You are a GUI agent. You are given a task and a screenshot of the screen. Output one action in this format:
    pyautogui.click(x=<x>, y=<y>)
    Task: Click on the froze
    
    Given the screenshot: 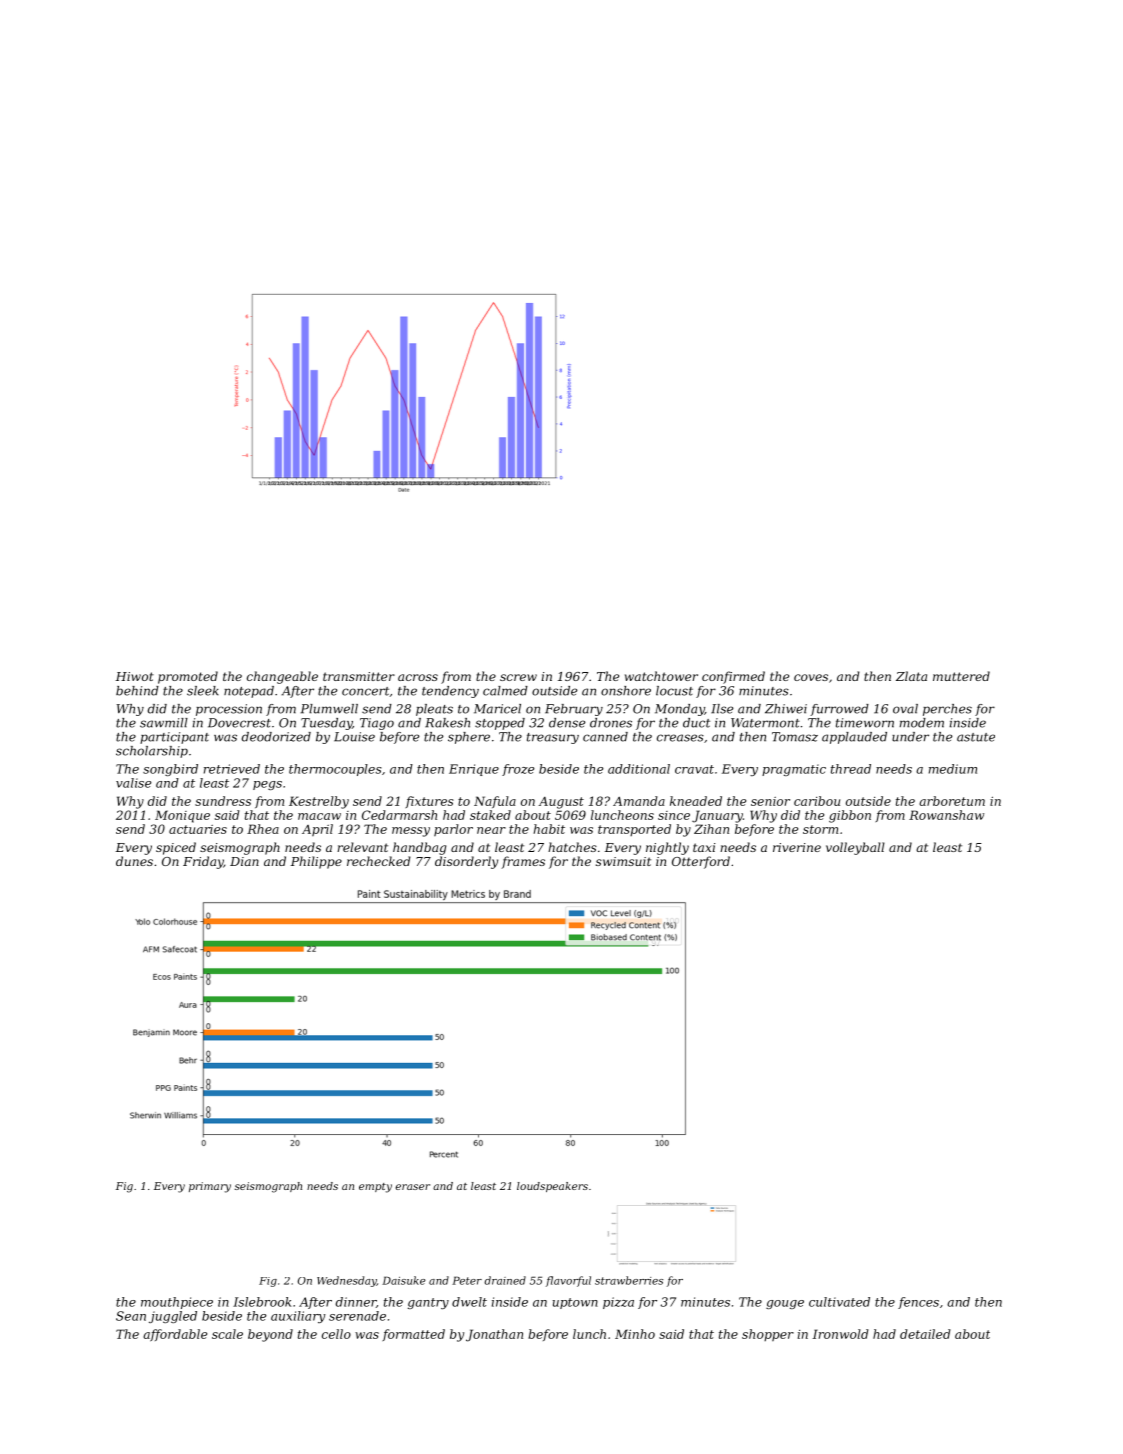 What is the action you would take?
    pyautogui.click(x=518, y=770)
